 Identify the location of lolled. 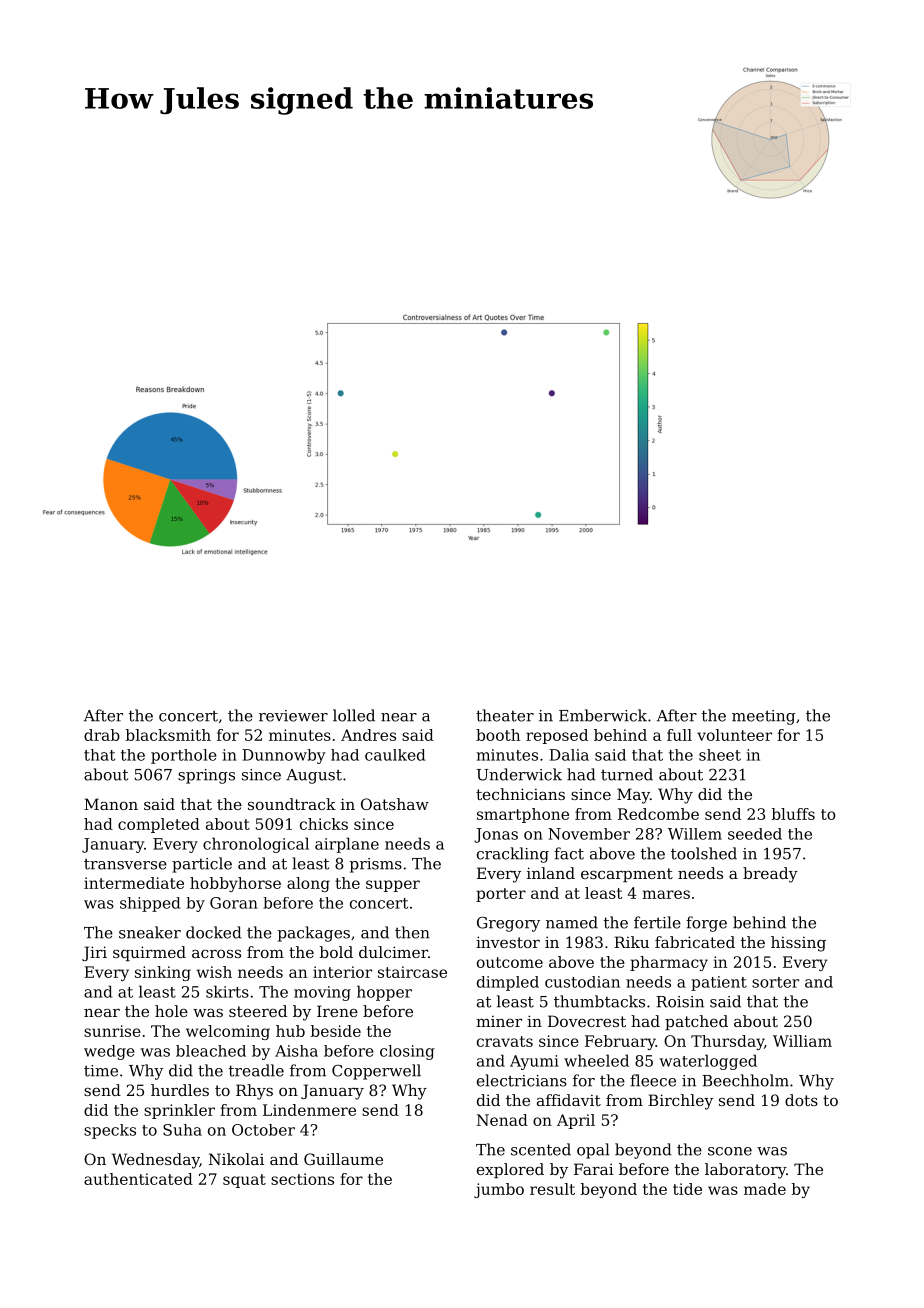
(354, 715).
